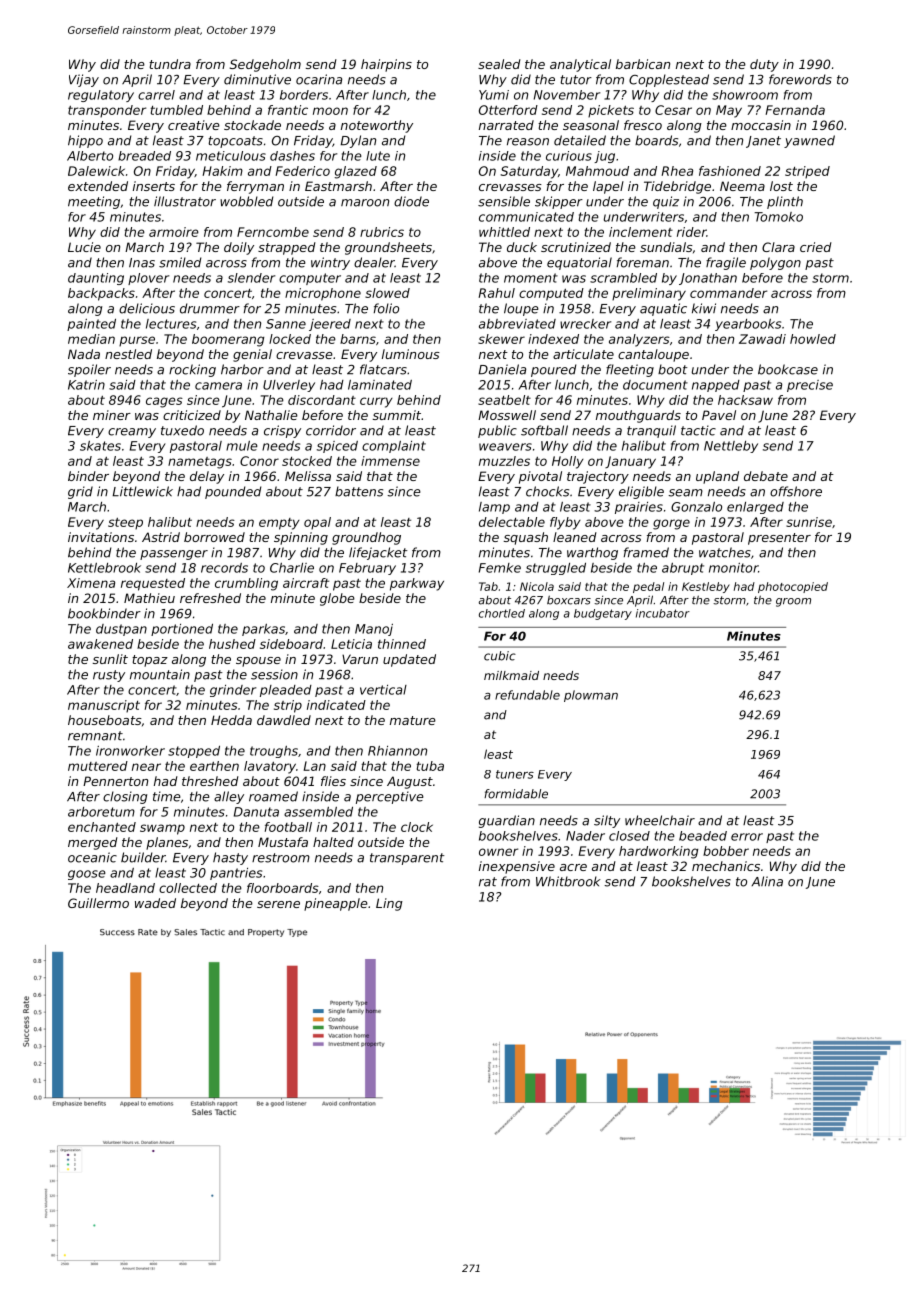 The width and height of the page is (924, 1308). I want to click on duty, so click(764, 65).
